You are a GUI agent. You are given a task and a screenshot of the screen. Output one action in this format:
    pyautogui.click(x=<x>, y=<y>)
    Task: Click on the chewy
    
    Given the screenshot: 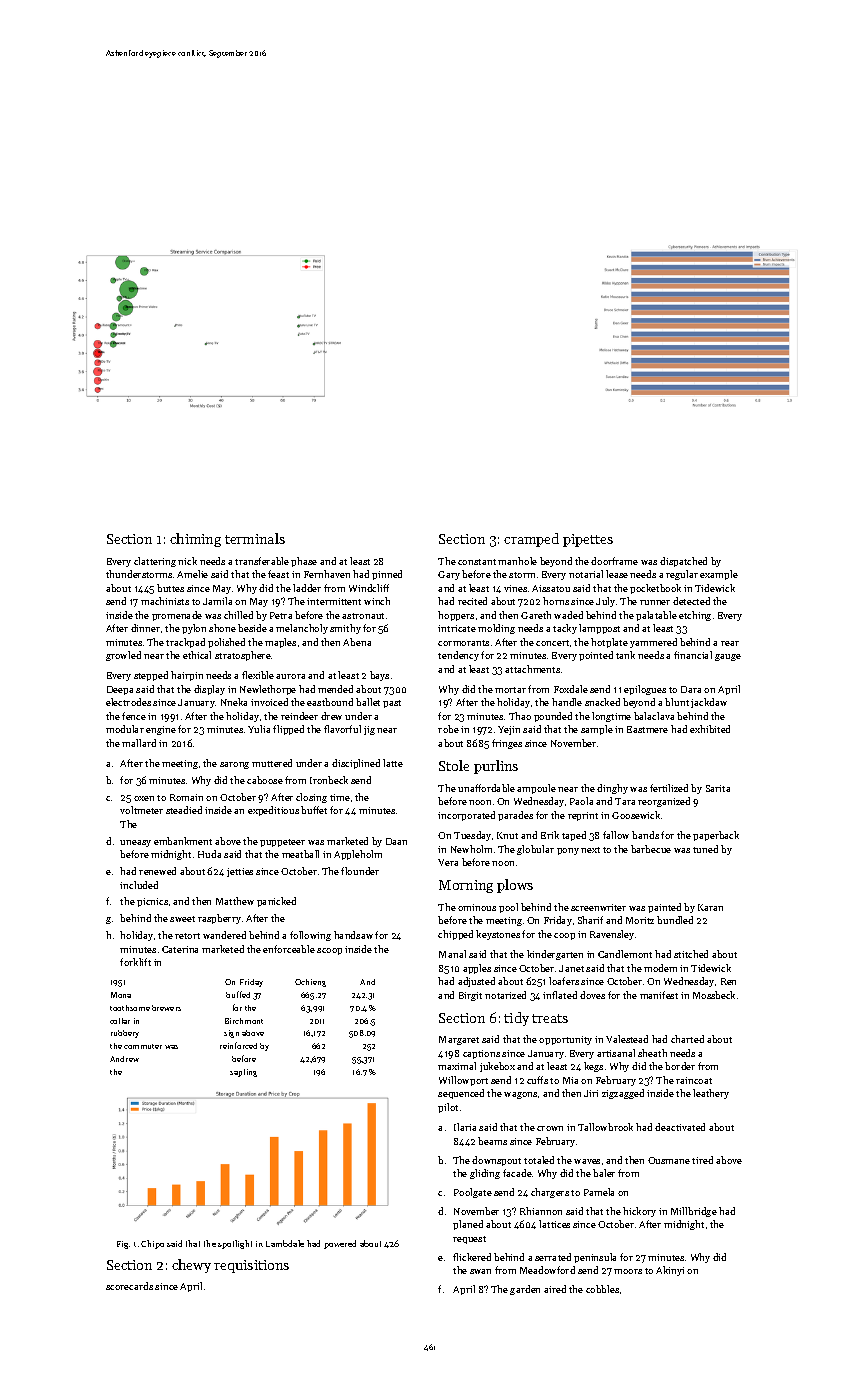 What is the action you would take?
    pyautogui.click(x=191, y=1266)
